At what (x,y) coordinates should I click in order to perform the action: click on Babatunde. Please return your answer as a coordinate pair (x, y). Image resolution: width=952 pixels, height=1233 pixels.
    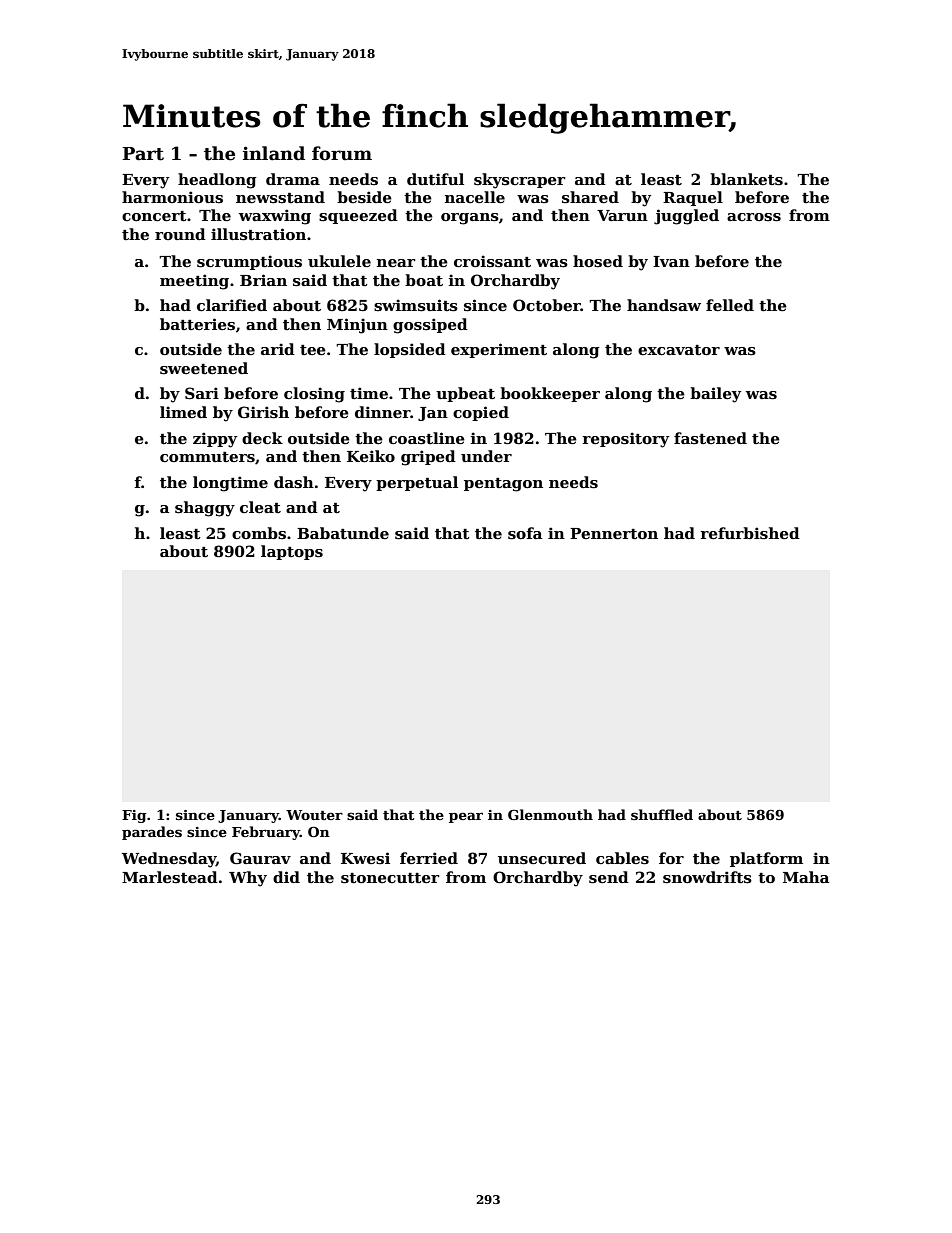
    Looking at the image, I should click on (343, 533).
